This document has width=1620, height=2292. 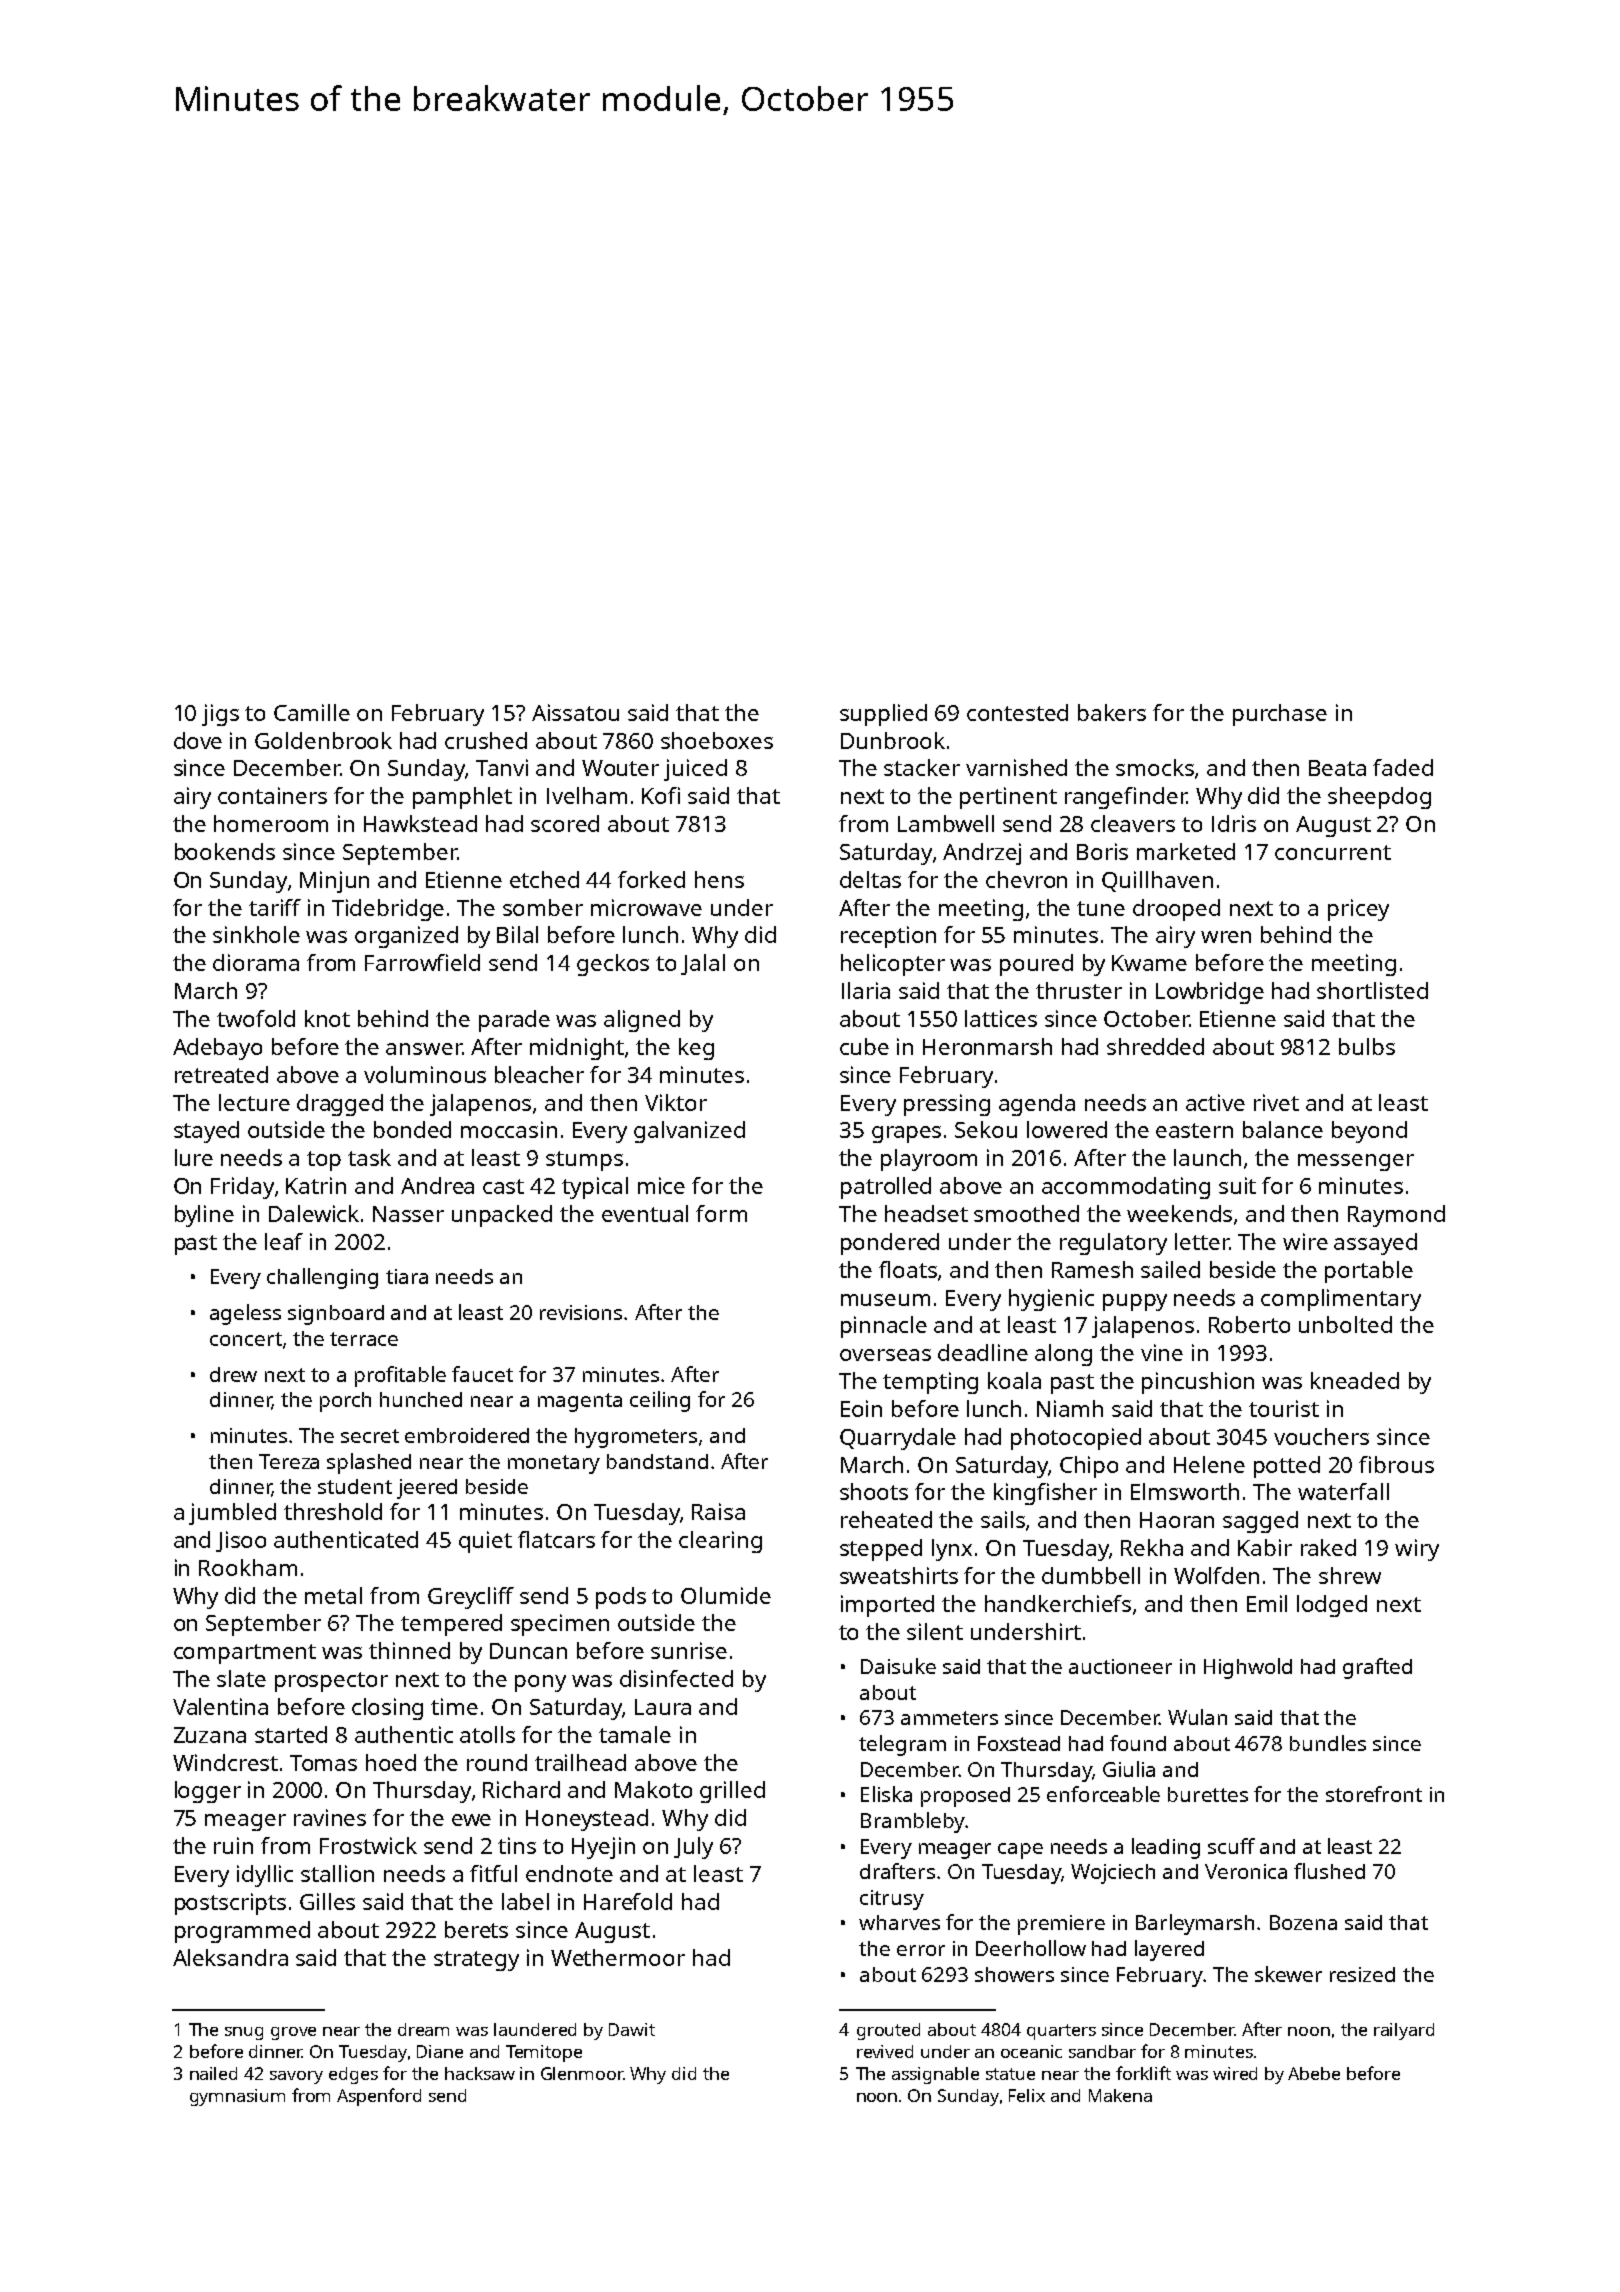 I want to click on Aissatou, so click(x=575, y=712).
